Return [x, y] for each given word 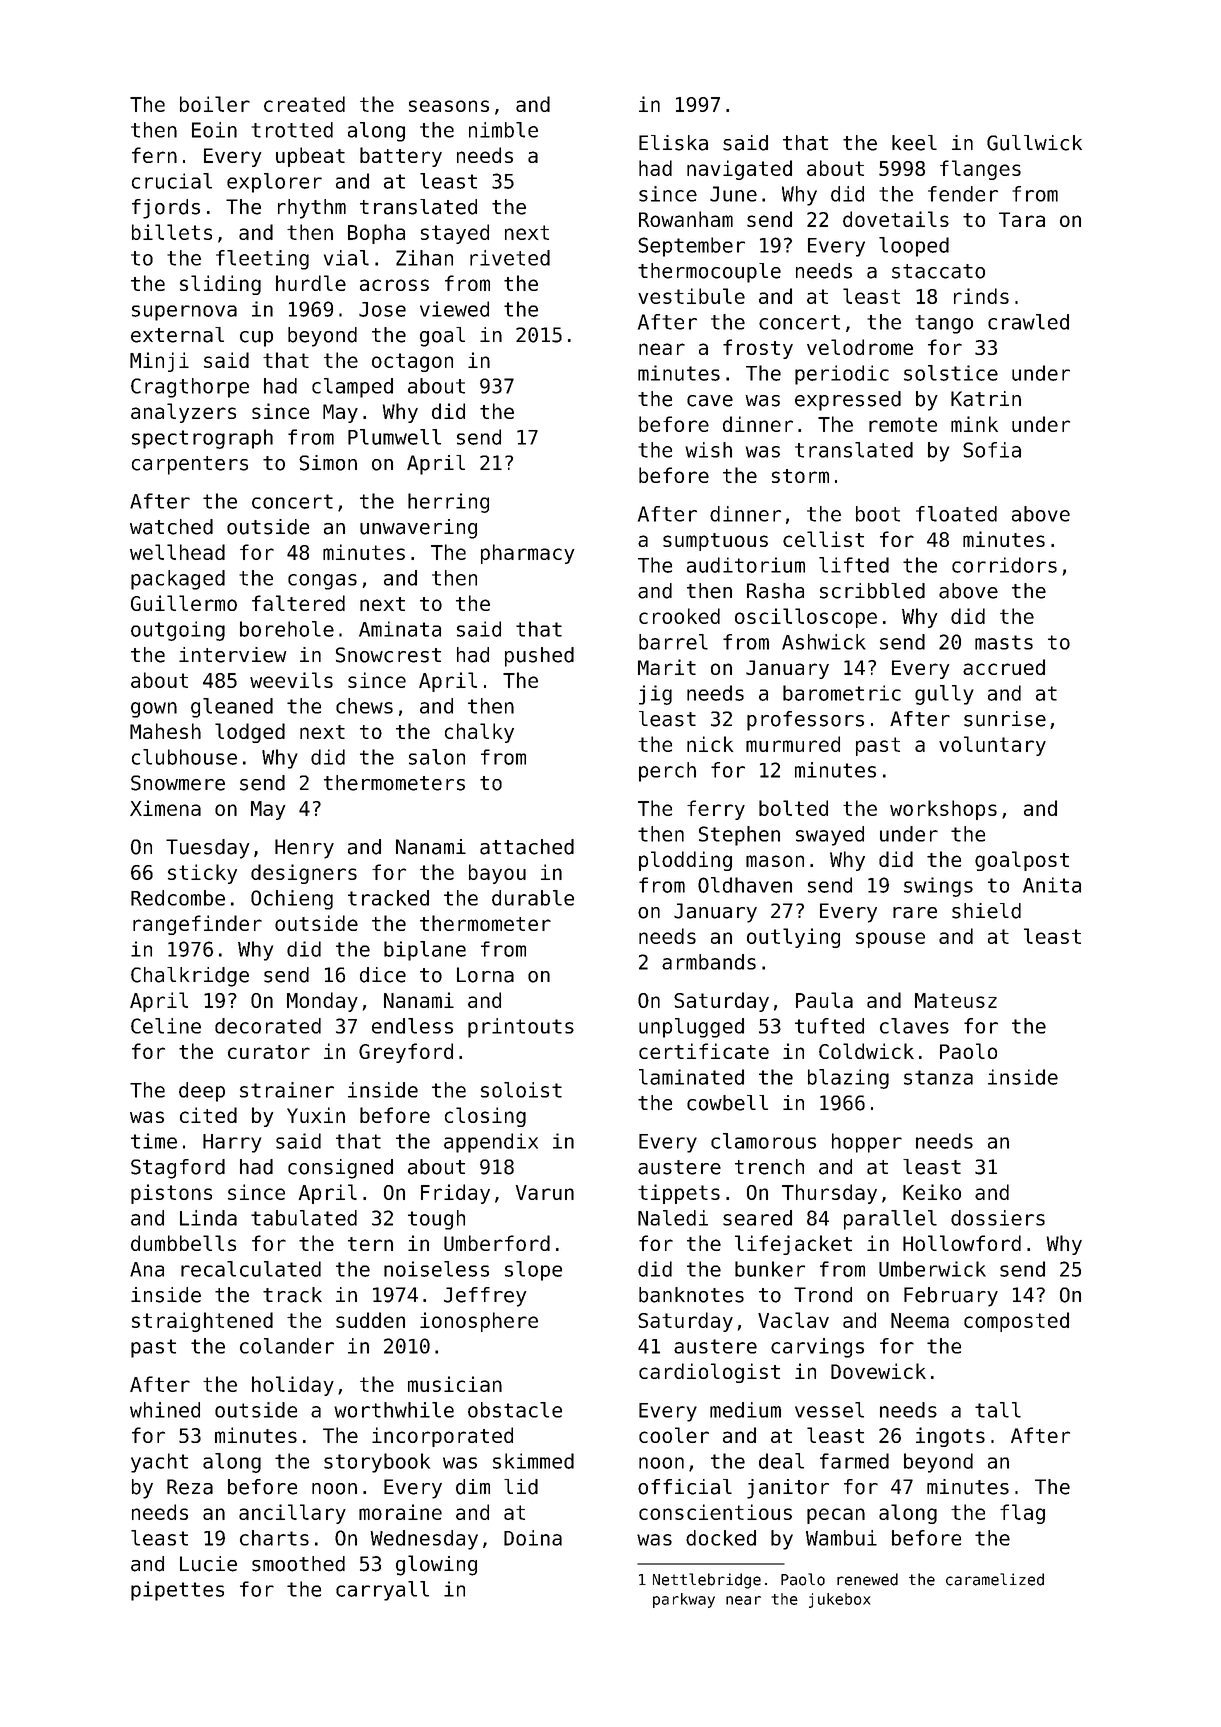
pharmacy [527, 554]
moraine [400, 1512]
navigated [739, 170]
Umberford [497, 1243]
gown [154, 710]
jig [655, 695]
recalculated [251, 1269]
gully [944, 695]
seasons [449, 106]
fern [154, 155]
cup [256, 339]
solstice [951, 373]
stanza [938, 1077]
